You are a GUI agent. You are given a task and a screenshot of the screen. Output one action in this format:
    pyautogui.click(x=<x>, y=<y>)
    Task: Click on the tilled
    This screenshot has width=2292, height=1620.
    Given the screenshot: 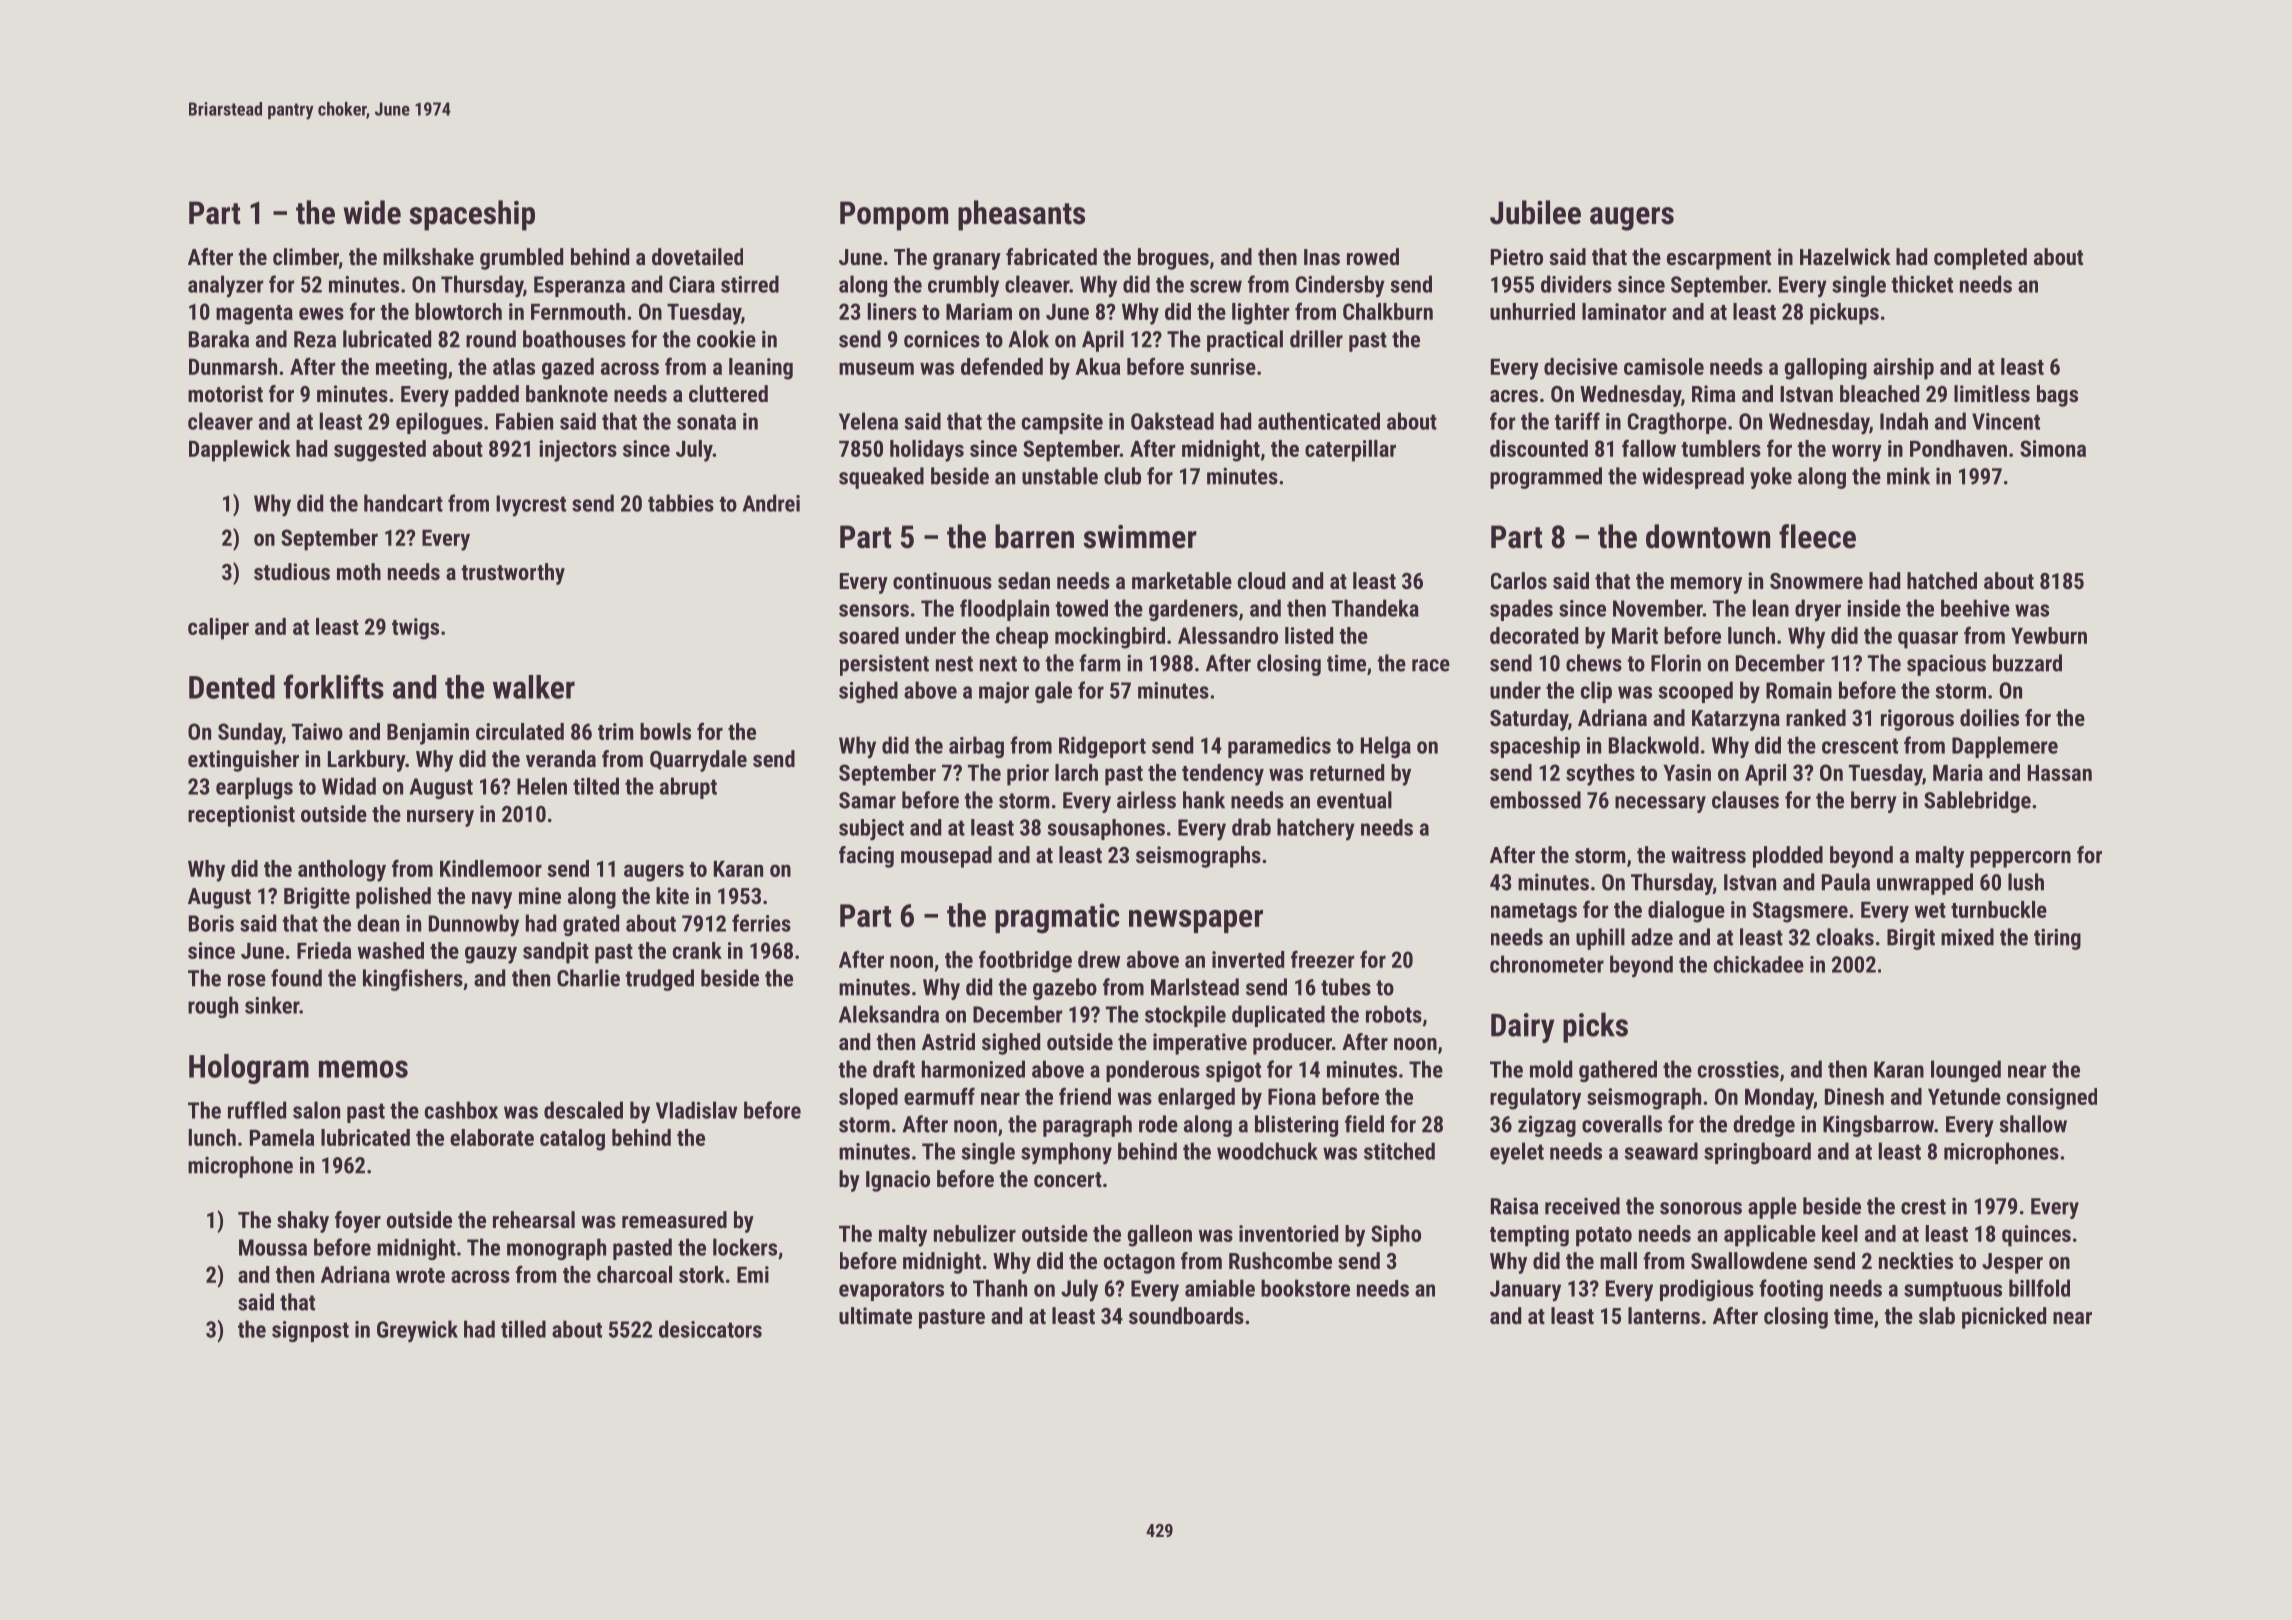 What is the action you would take?
    pyautogui.click(x=523, y=1329)
